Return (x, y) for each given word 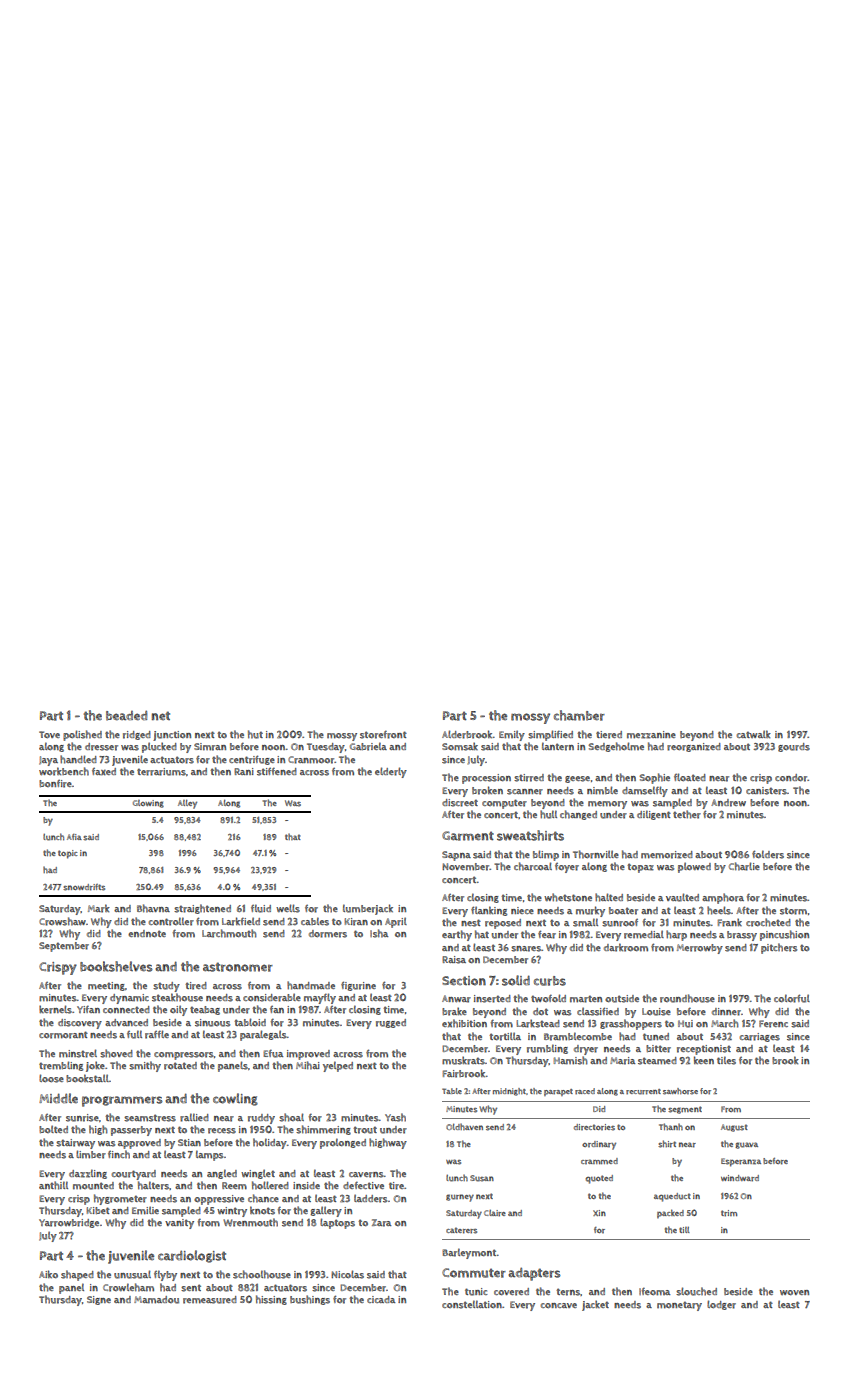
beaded (126, 715)
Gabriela (368, 746)
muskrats (463, 1060)
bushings (310, 1300)
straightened (202, 909)
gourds (794, 747)
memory (607, 805)
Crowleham (128, 1287)
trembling (61, 1066)
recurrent (643, 1092)
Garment (468, 836)
